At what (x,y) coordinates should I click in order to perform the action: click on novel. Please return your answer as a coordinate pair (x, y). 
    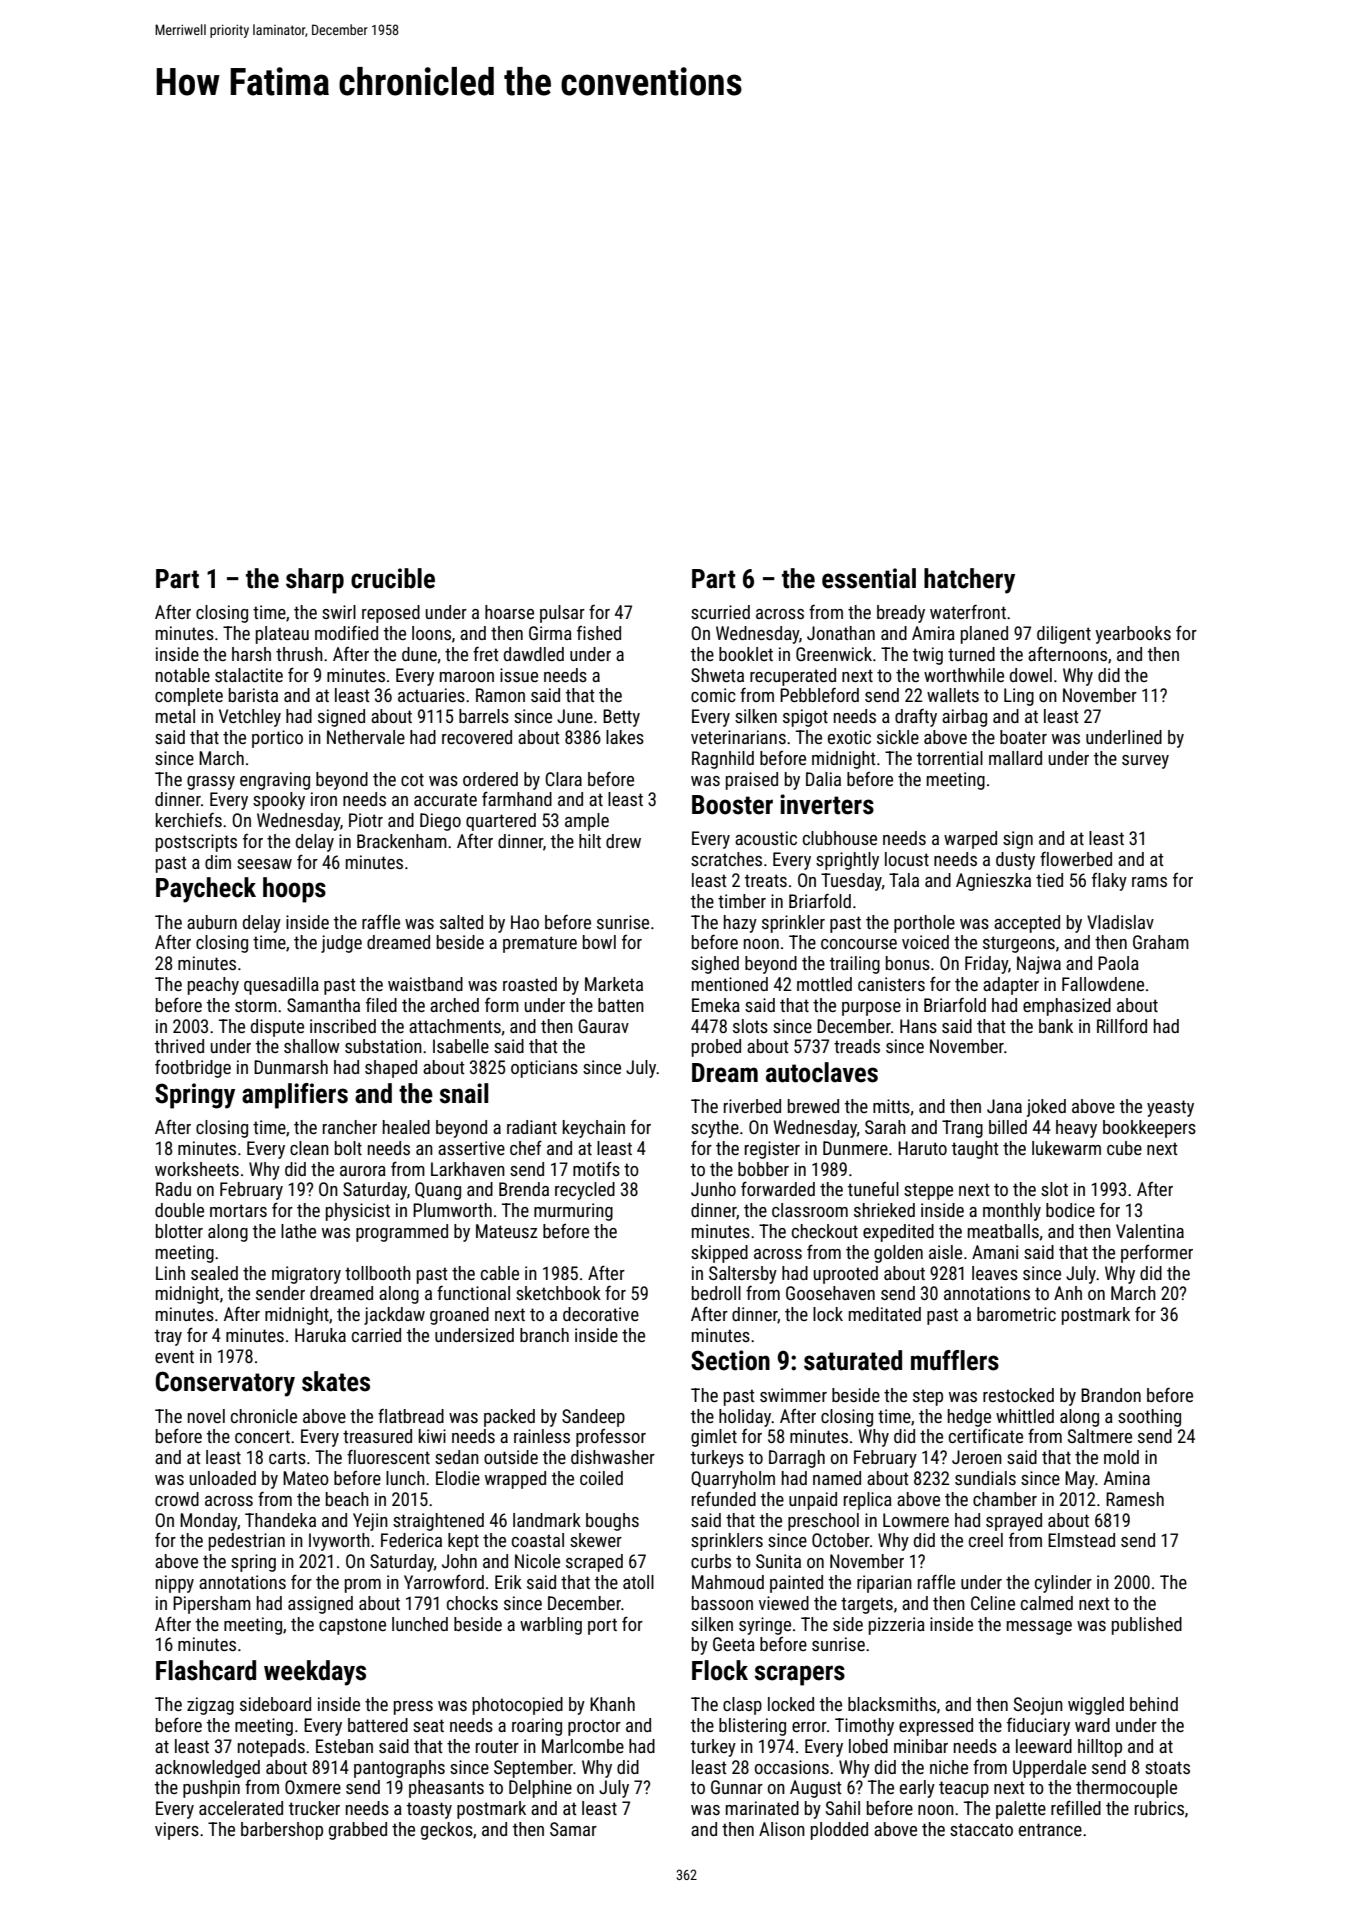
    Looking at the image, I should click on (206, 1416).
